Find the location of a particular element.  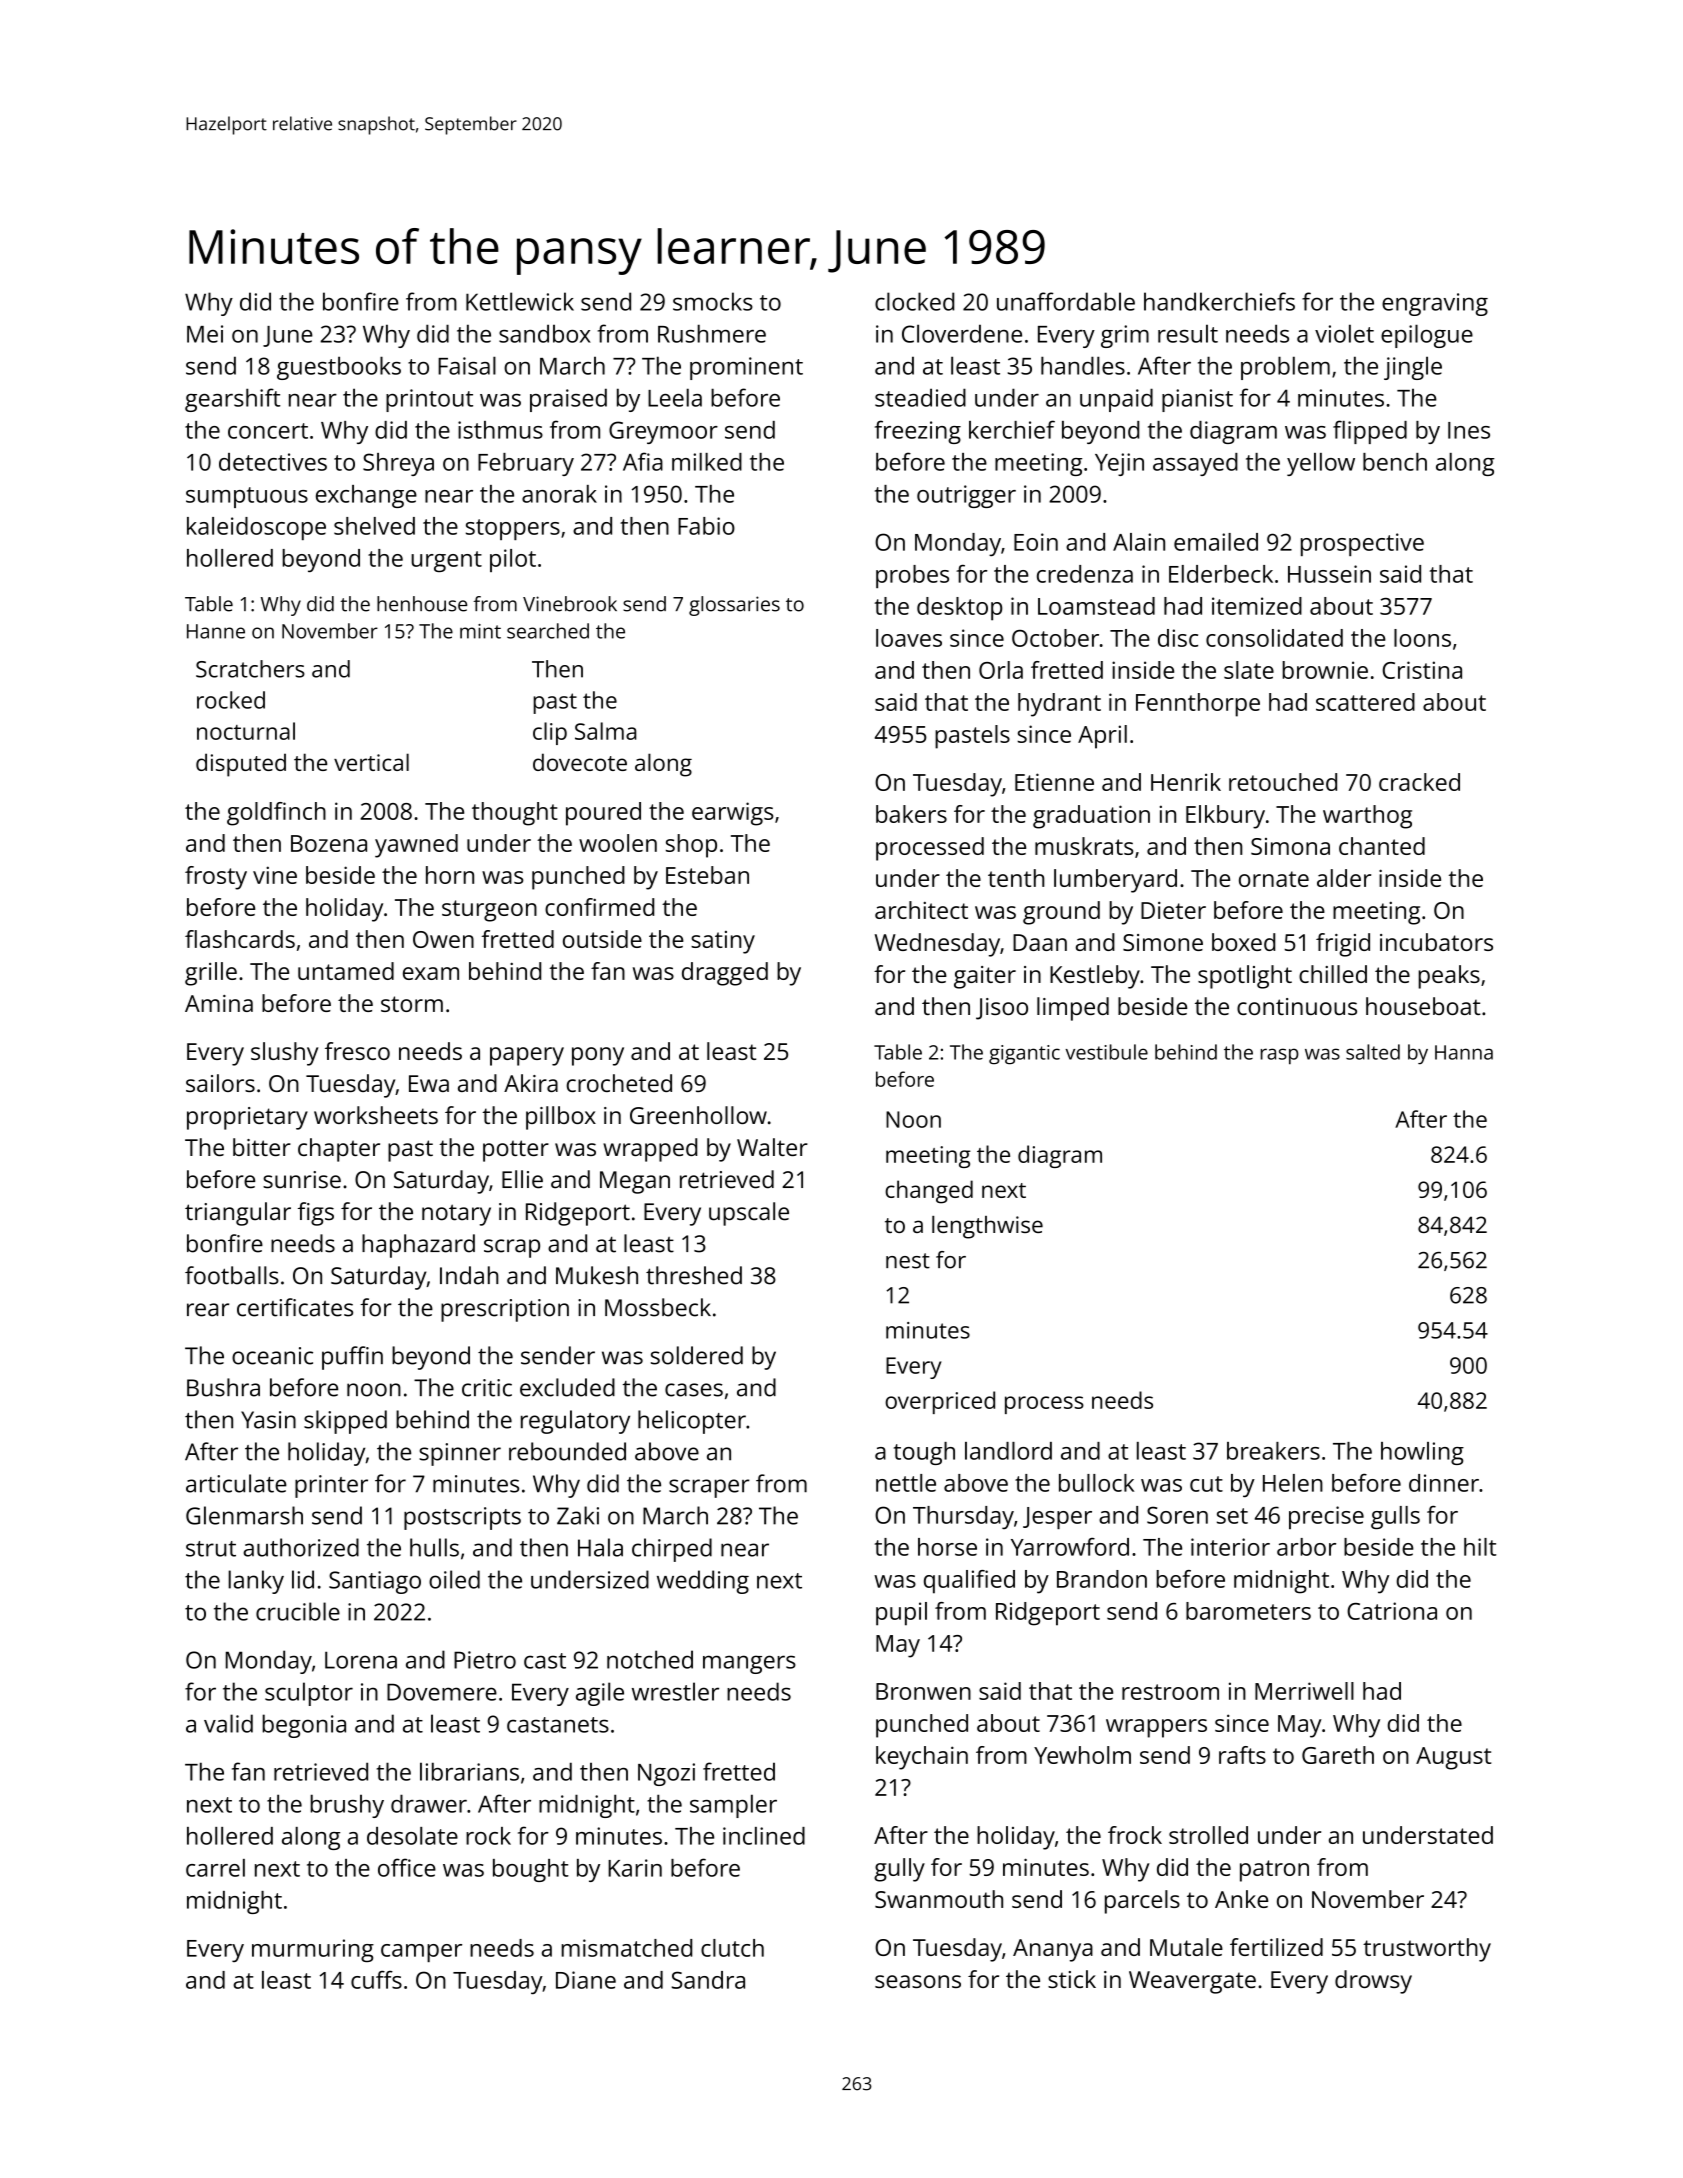

Weavergate is located at coordinates (1192, 1982).
